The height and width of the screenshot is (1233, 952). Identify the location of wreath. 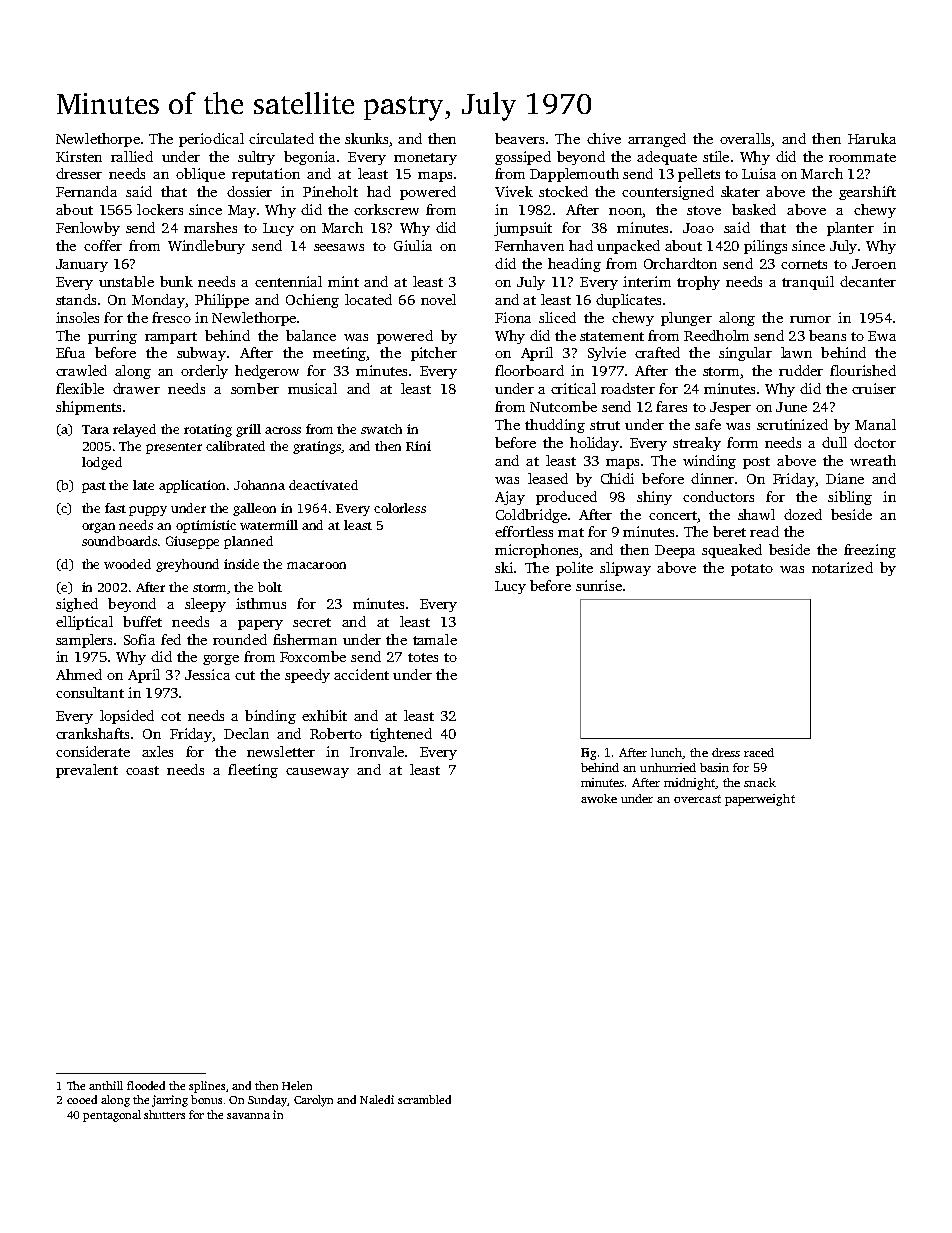
(873, 460).
